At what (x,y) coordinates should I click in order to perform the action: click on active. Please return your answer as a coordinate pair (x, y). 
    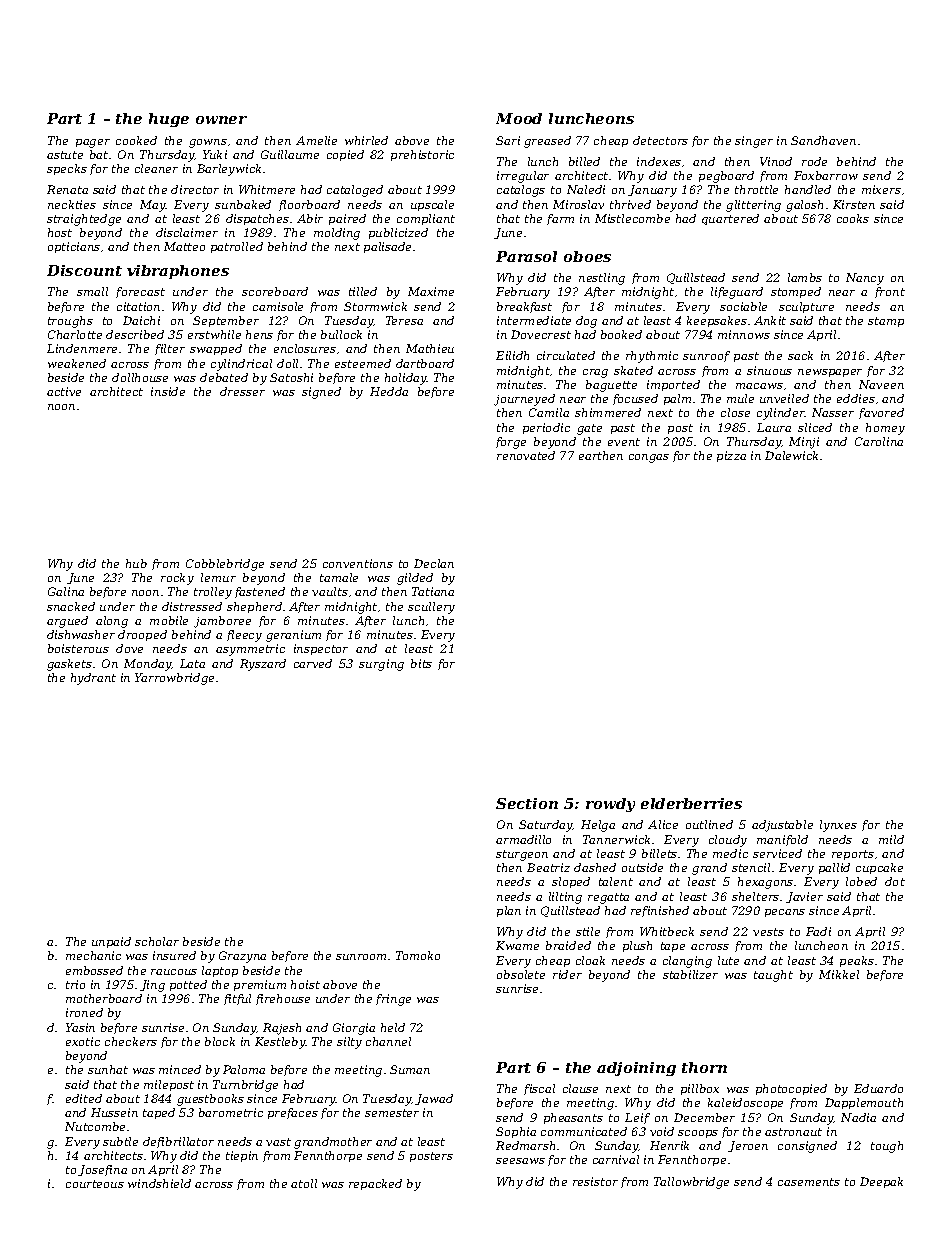
    Looking at the image, I should click on (64, 391).
